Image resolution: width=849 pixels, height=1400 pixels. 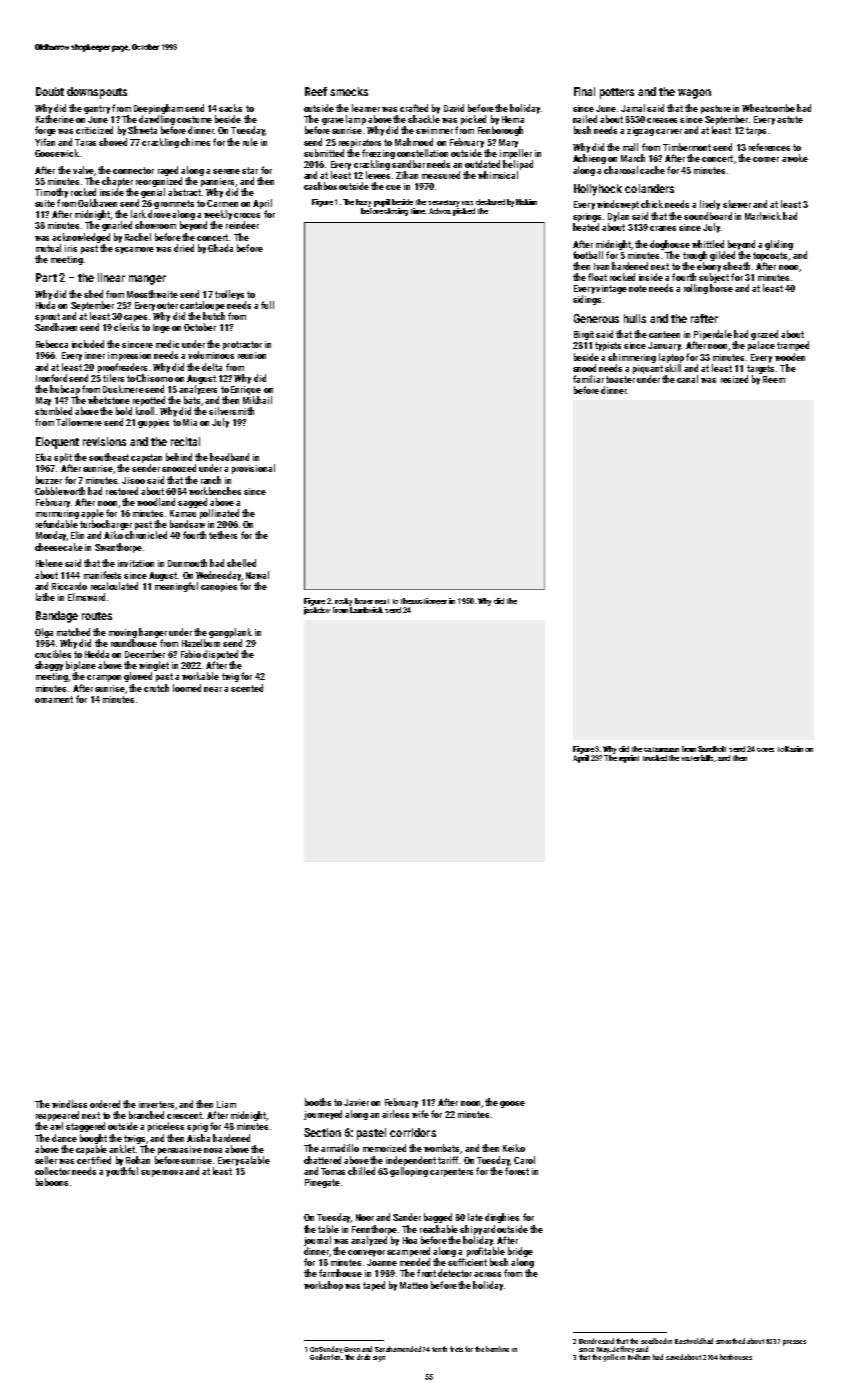 I want to click on auctioneer, so click(x=429, y=601).
